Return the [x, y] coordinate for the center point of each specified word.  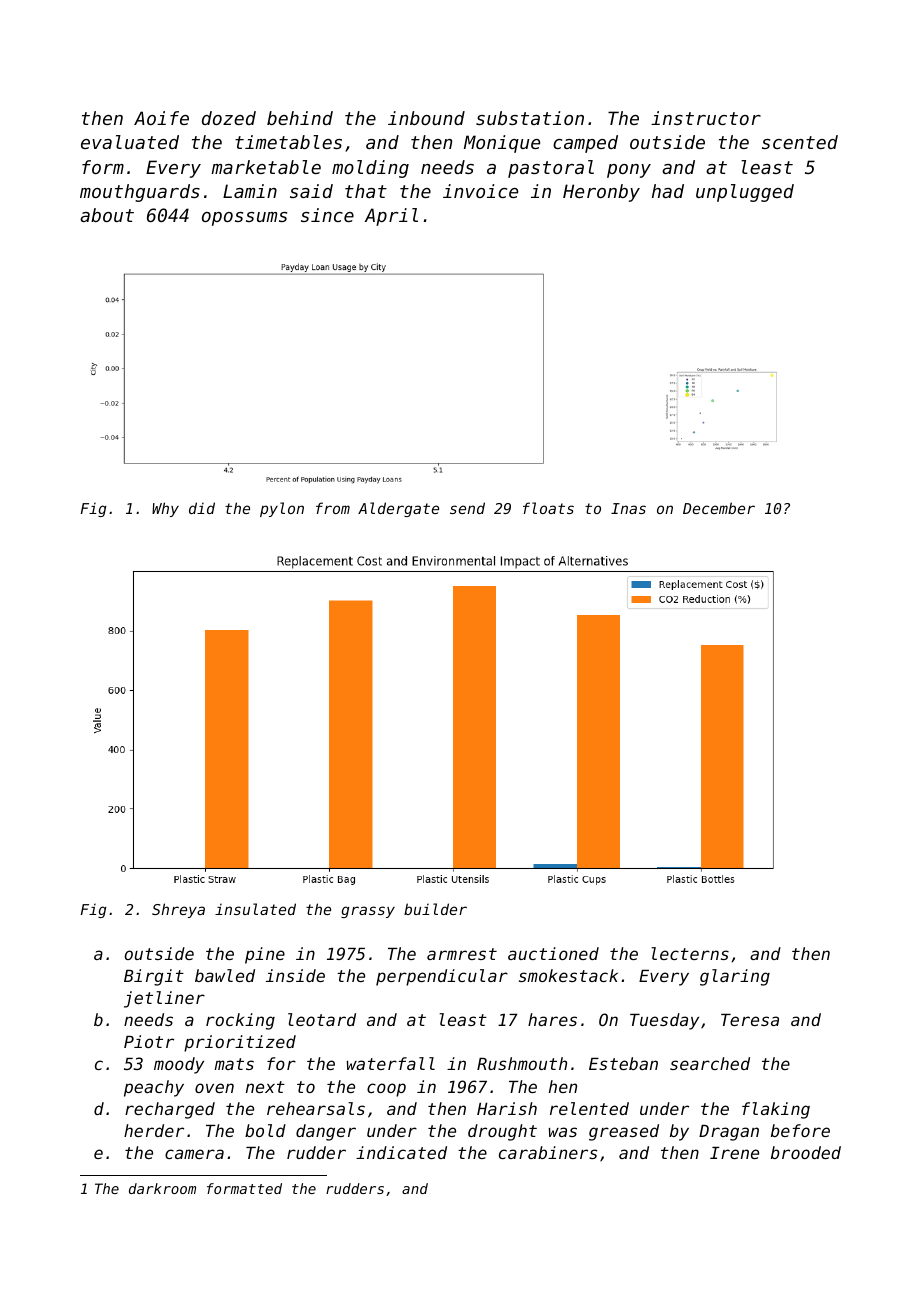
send [467, 508]
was [563, 1132]
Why [165, 509]
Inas [628, 508]
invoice [480, 191]
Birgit [154, 977]
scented [800, 142]
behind [300, 118]
